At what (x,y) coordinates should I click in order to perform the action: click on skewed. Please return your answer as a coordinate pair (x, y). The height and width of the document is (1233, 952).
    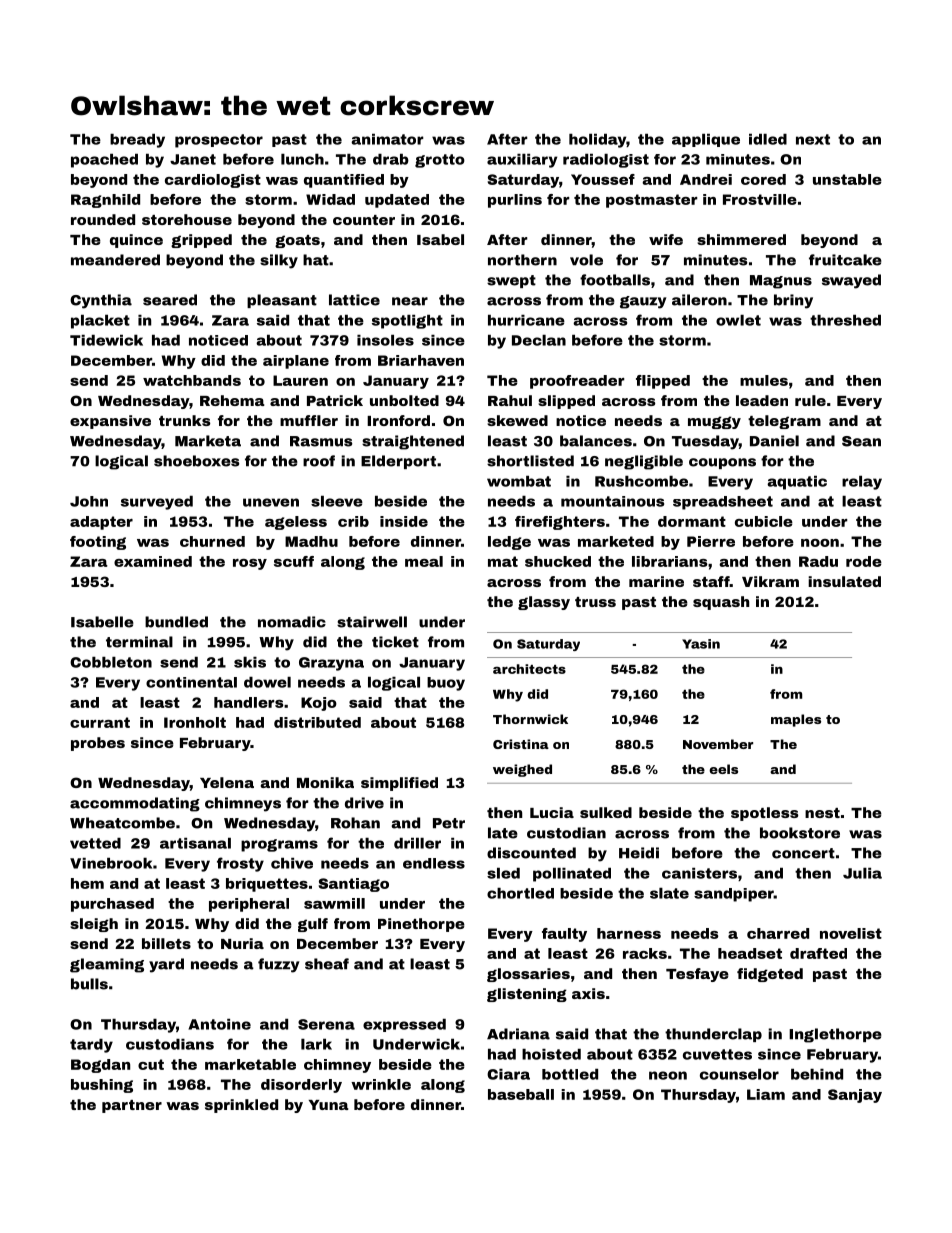
    Looking at the image, I should click on (517, 420).
